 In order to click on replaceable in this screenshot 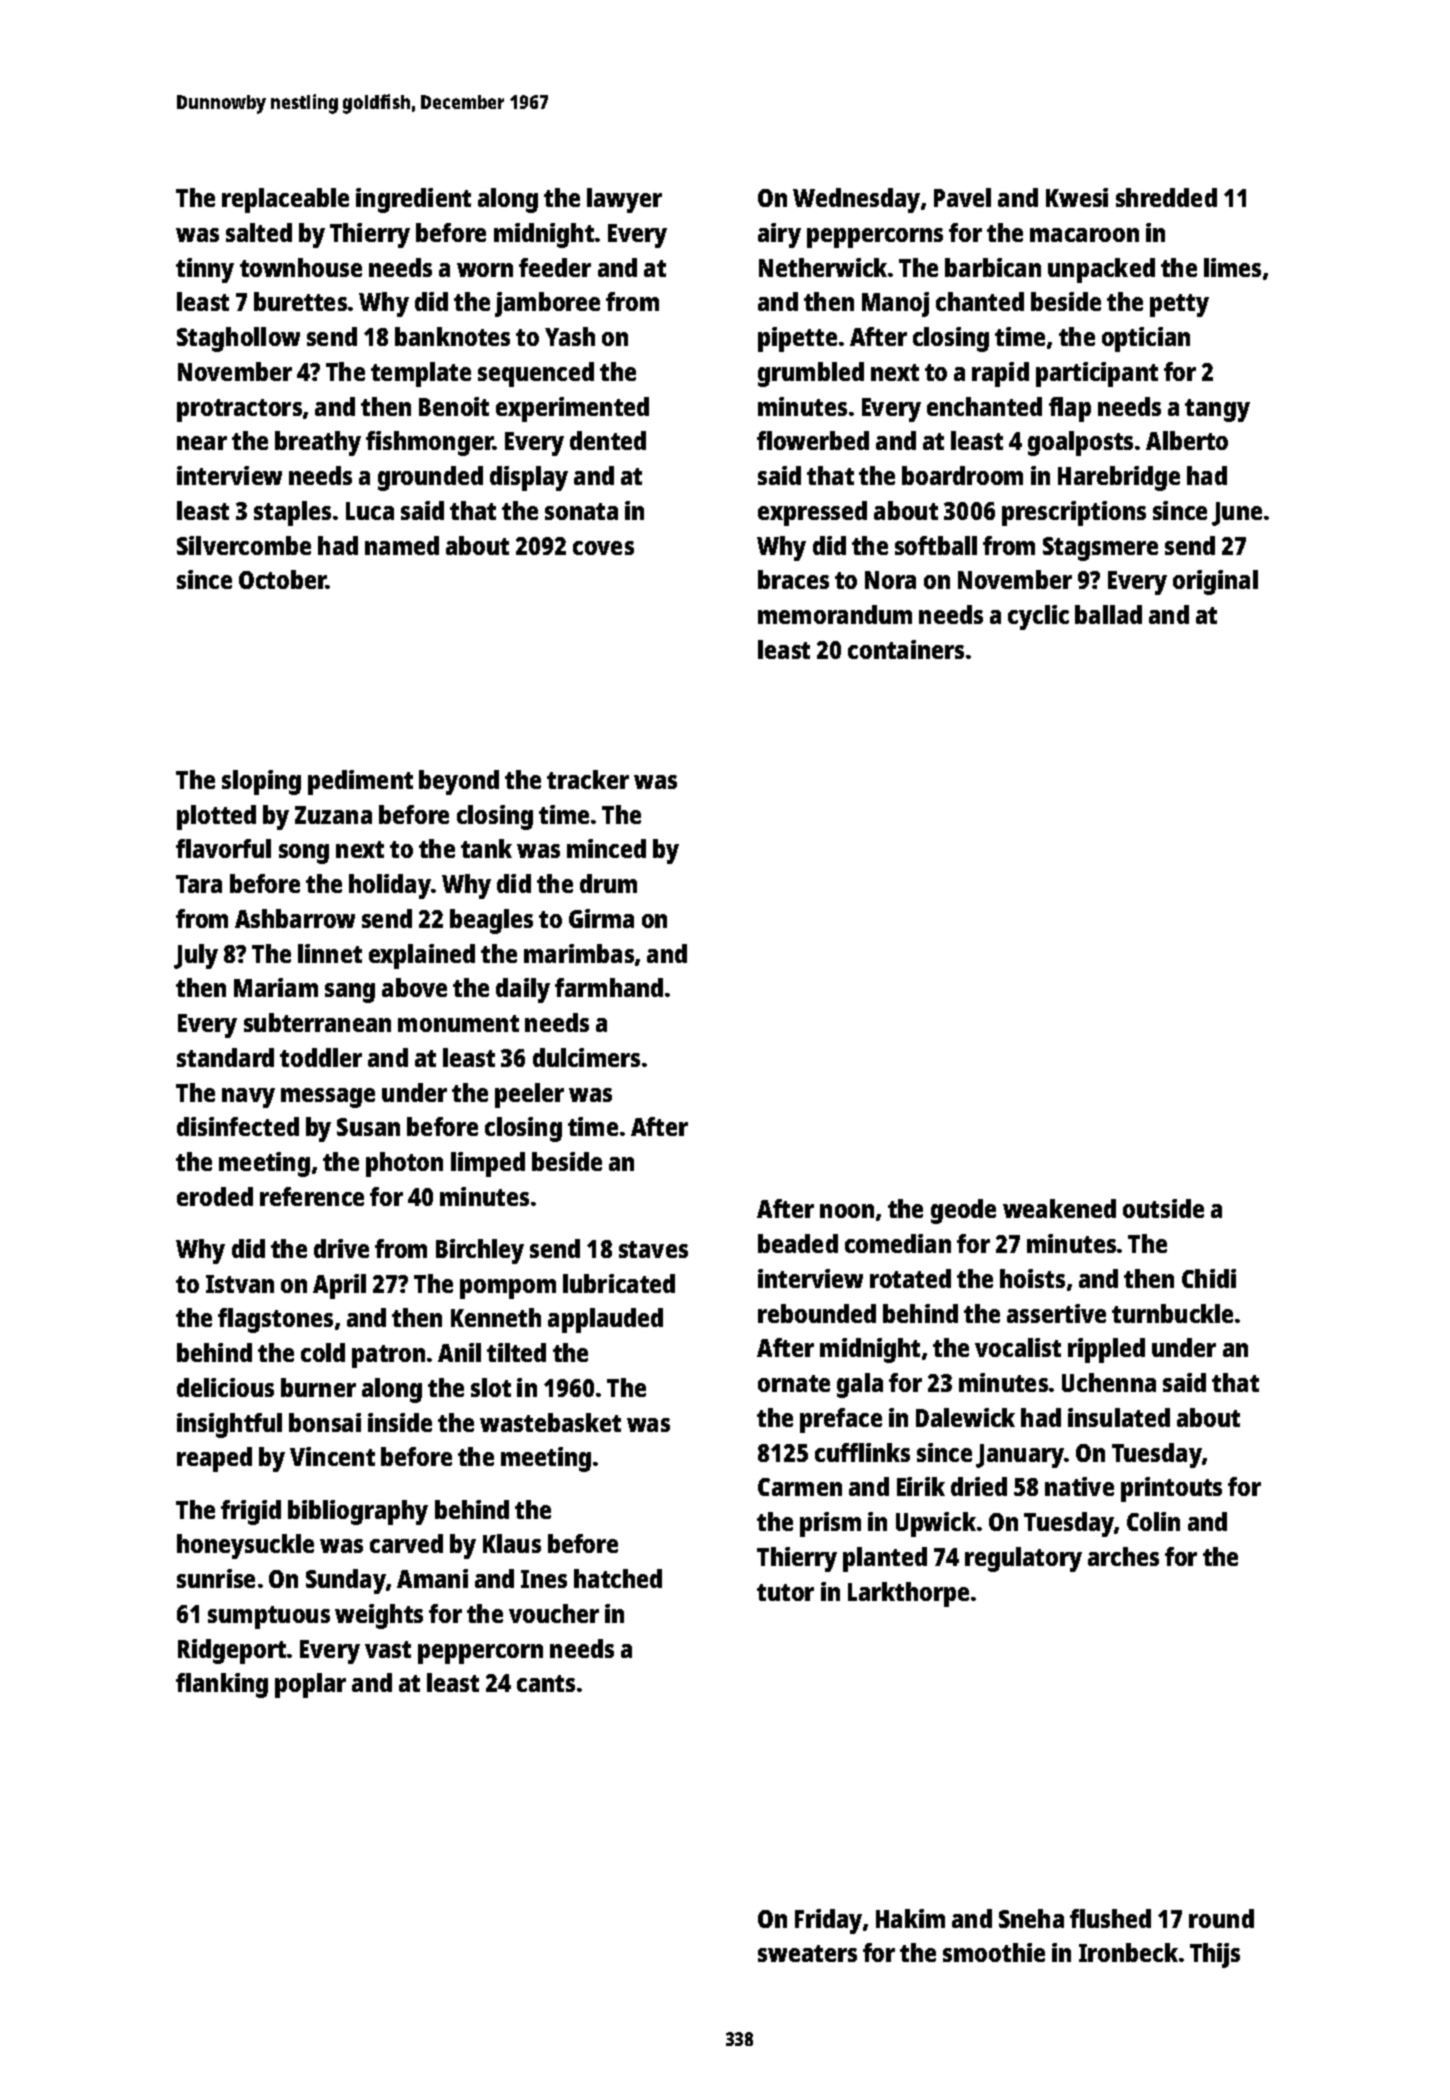, I will do `click(285, 200)`.
